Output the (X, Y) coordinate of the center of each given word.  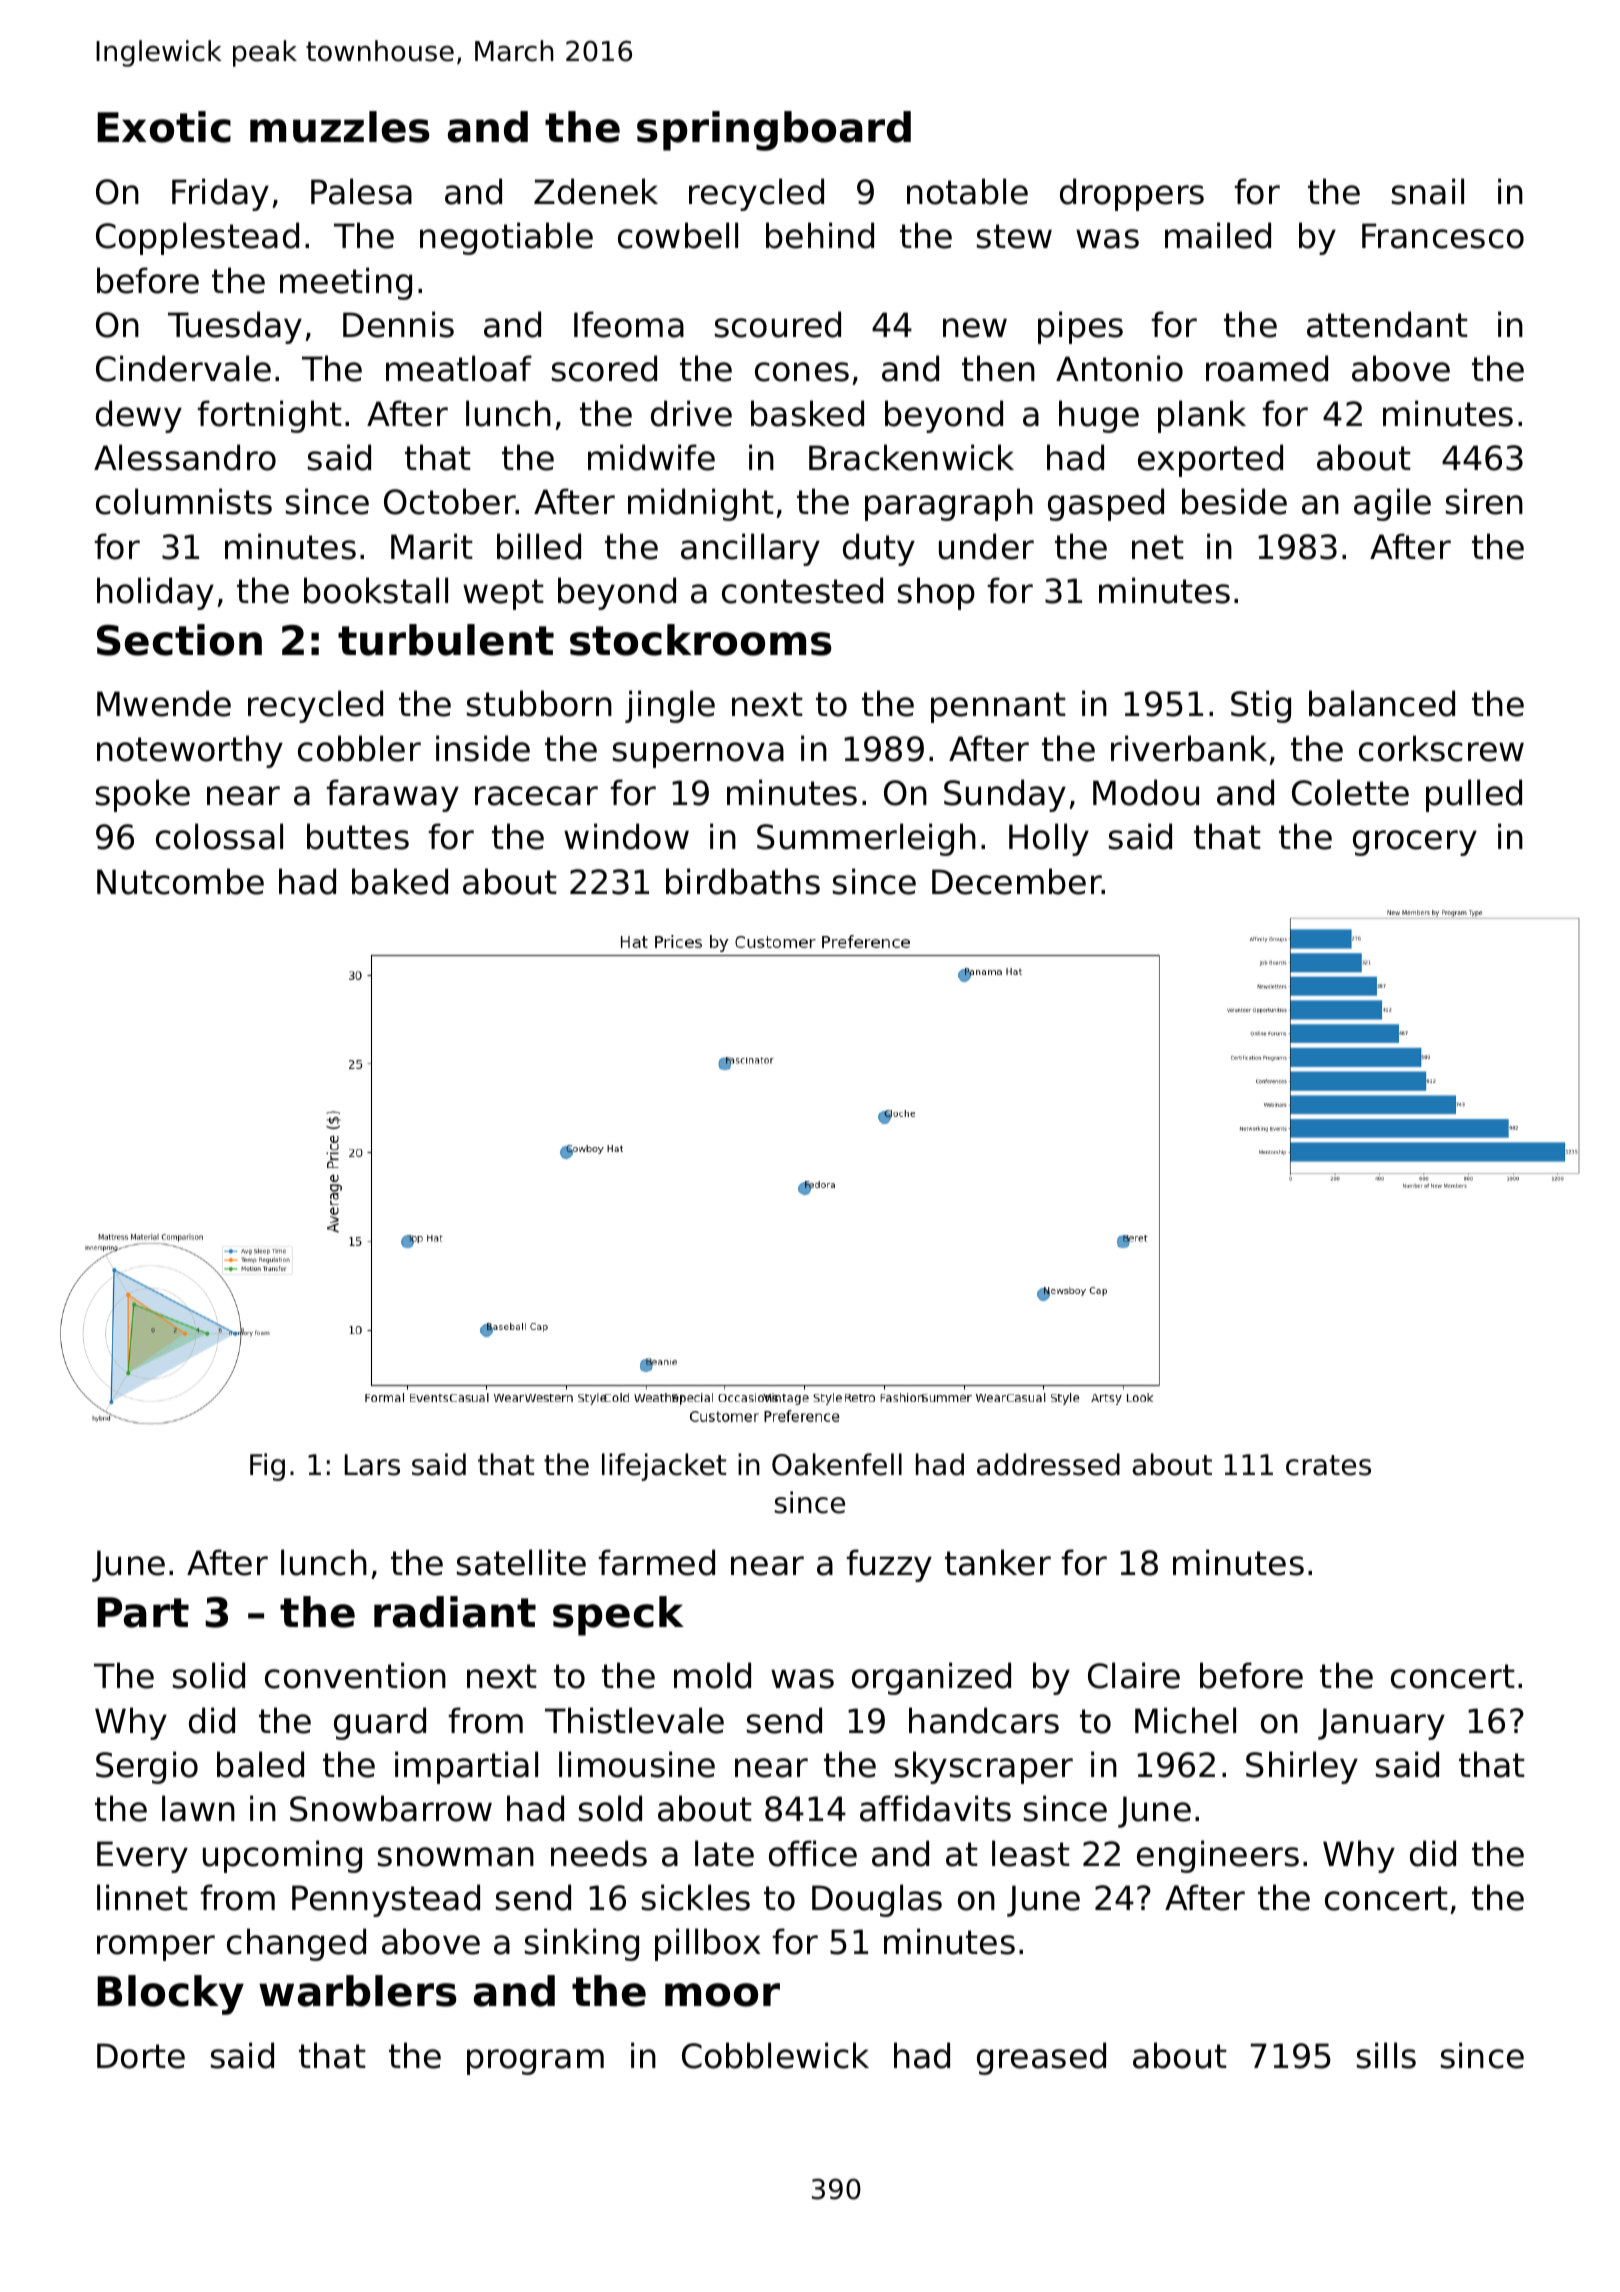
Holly (1049, 839)
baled (260, 1764)
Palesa (361, 191)
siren (1484, 501)
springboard (774, 131)
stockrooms (701, 640)
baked (400, 881)
